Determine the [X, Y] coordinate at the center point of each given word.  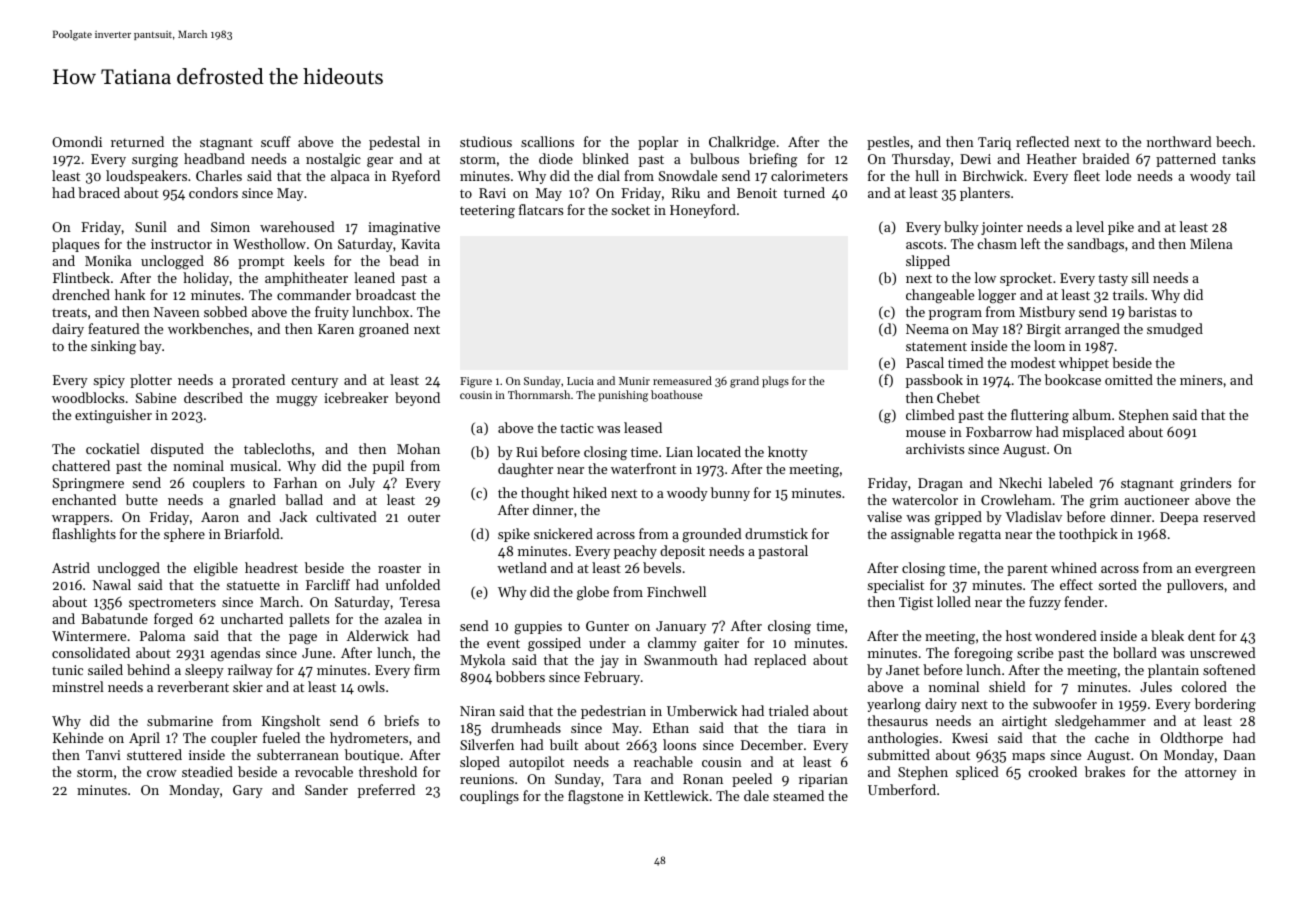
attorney [1211, 774]
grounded [712, 535]
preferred [386, 791]
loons [679, 744]
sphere [184, 535]
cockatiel [113, 448]
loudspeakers [146, 177]
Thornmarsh [539, 394]
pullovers [1195, 586]
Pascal [925, 362]
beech [1234, 141]
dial [609, 175]
